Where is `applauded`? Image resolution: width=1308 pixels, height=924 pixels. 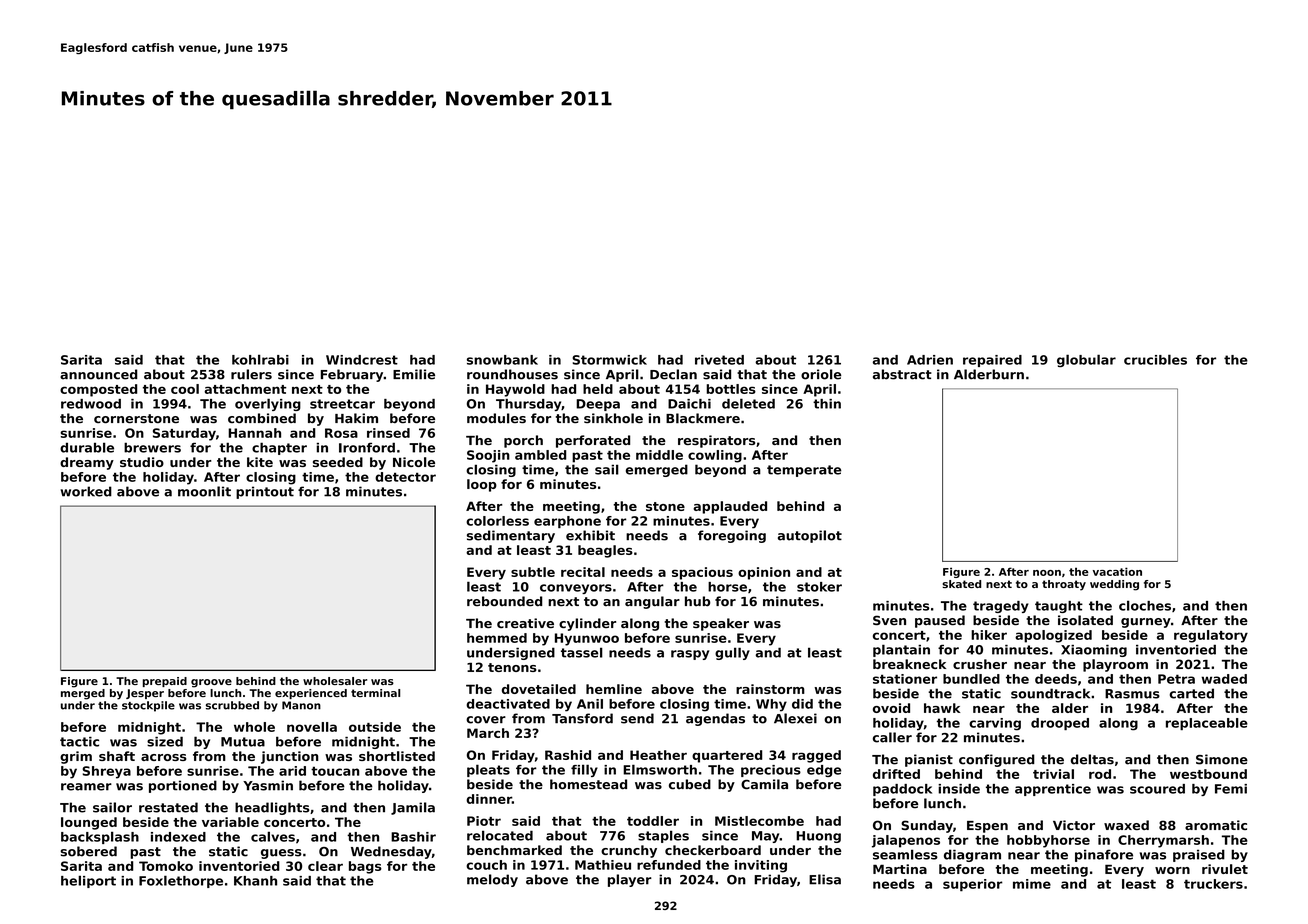 applauded is located at coordinates (730, 507).
